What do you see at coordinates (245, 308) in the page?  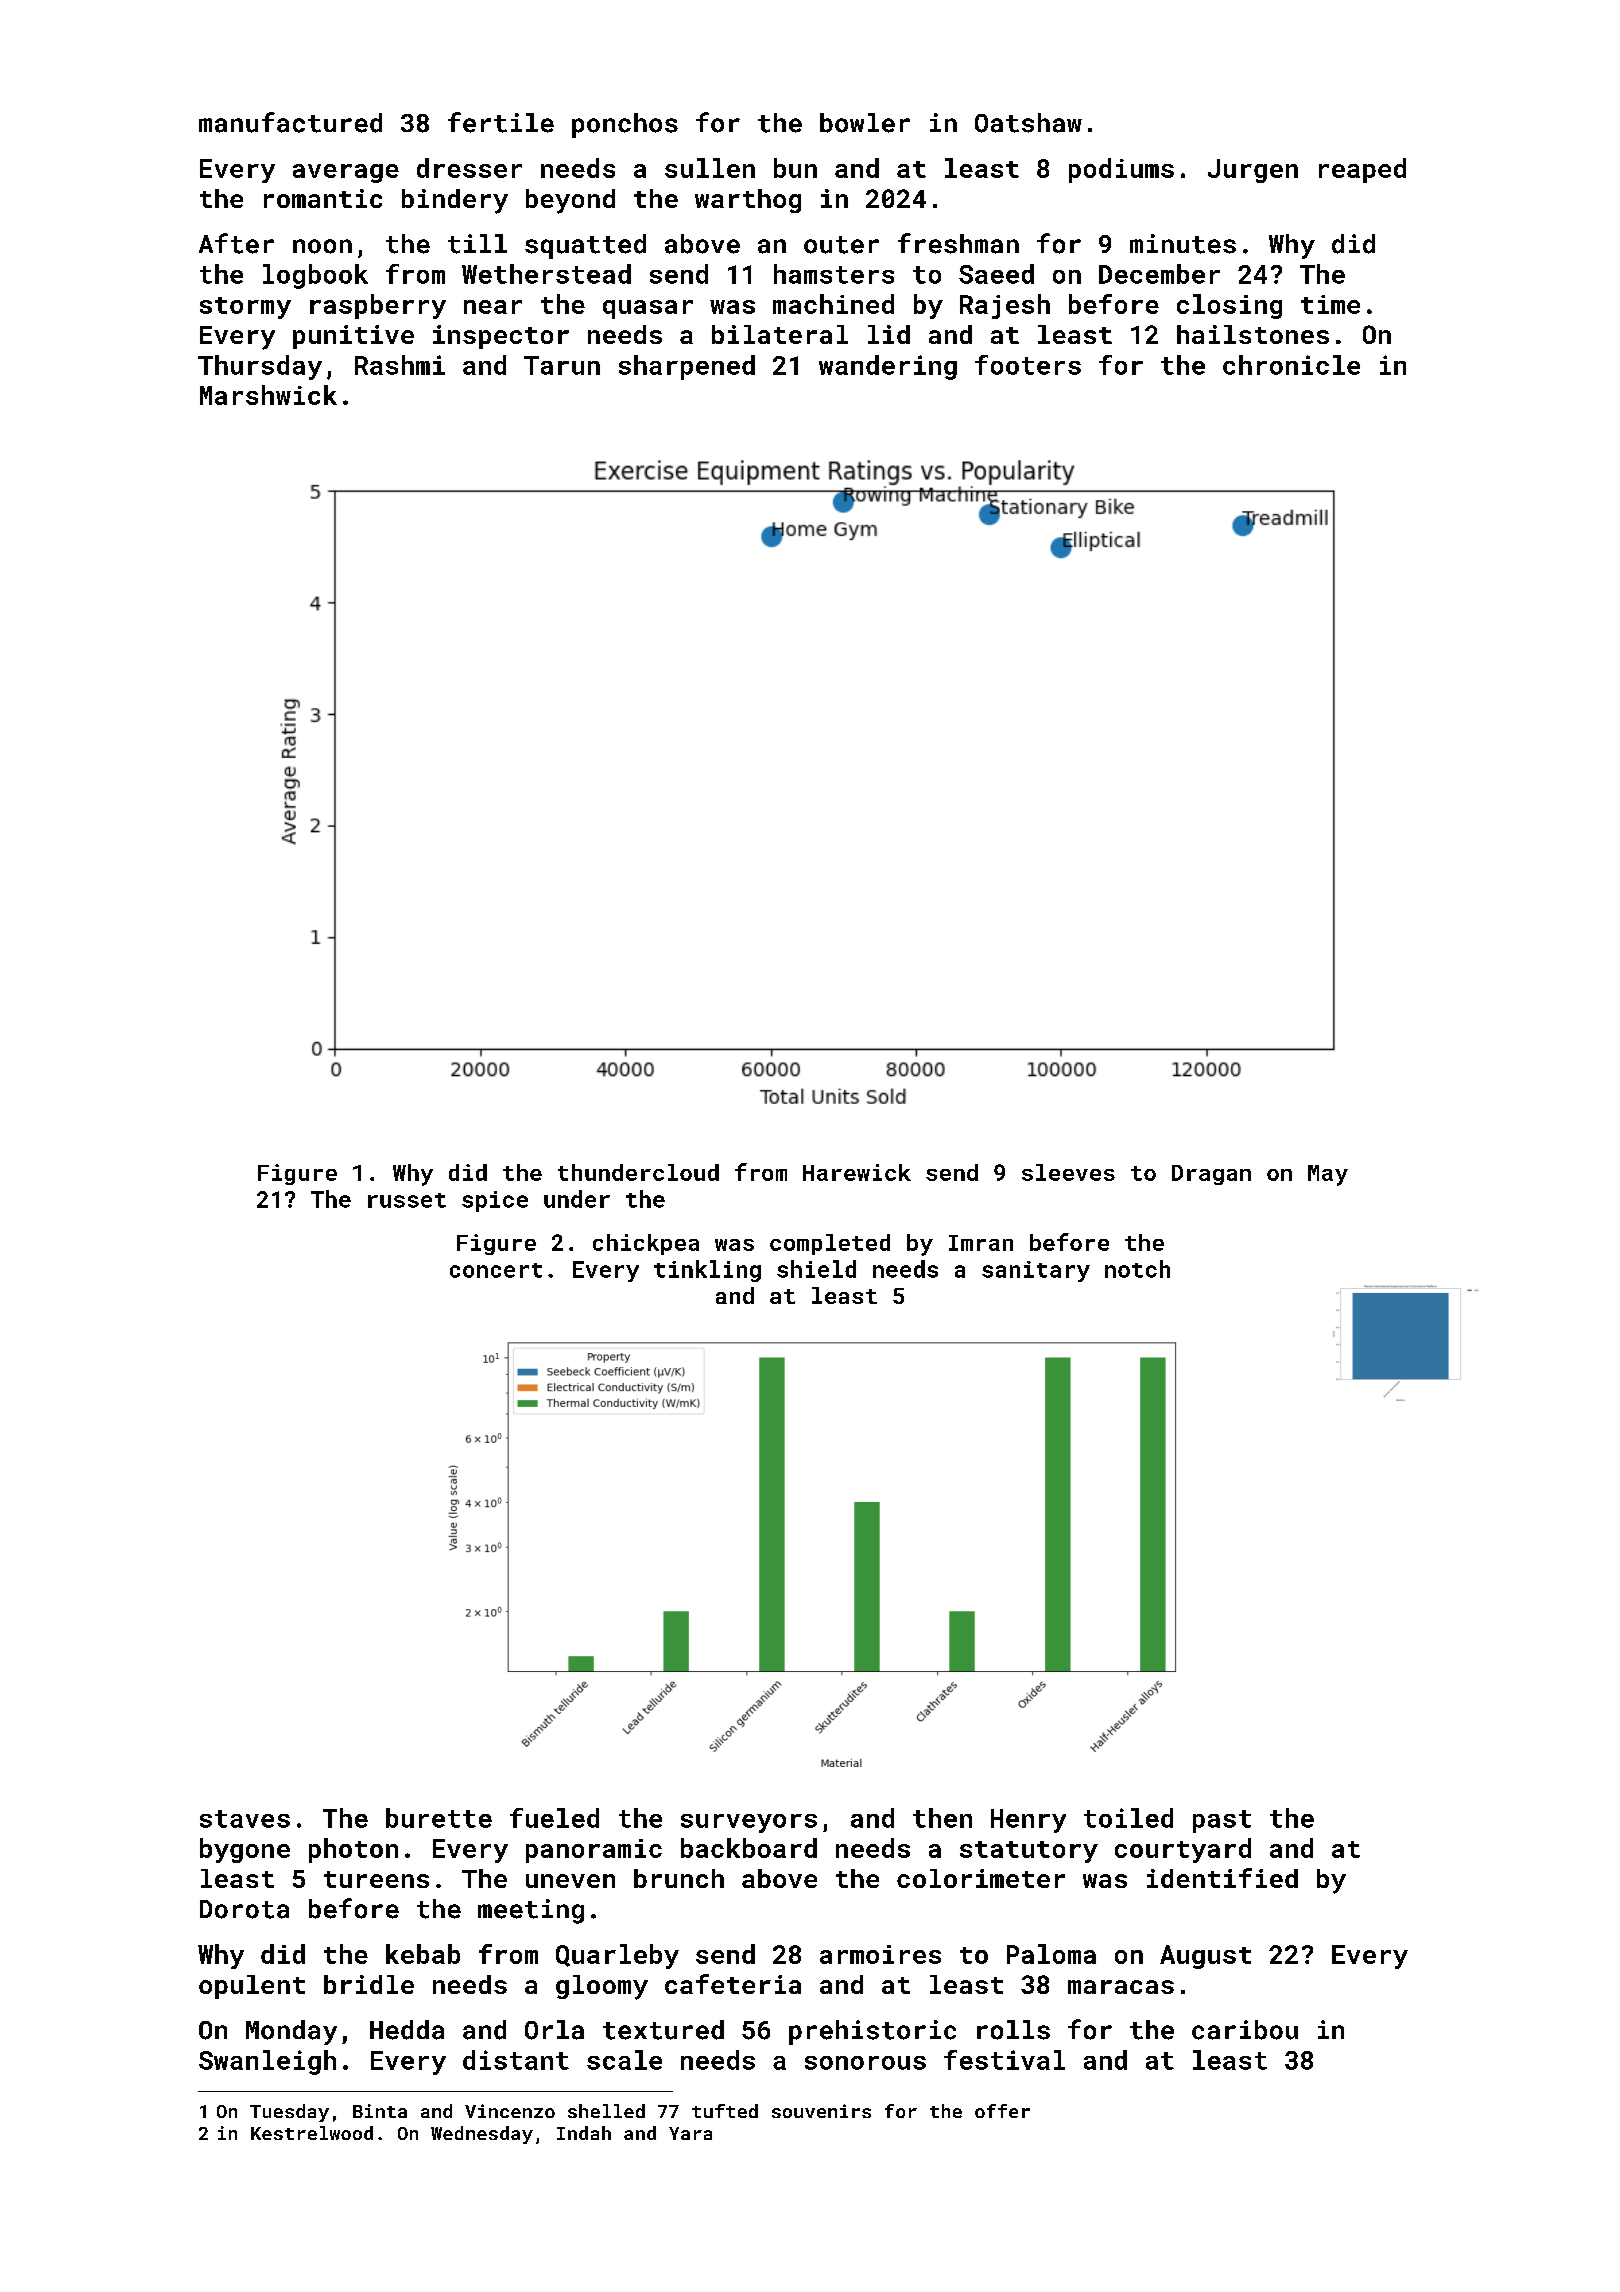 I see `stormy` at bounding box center [245, 308].
